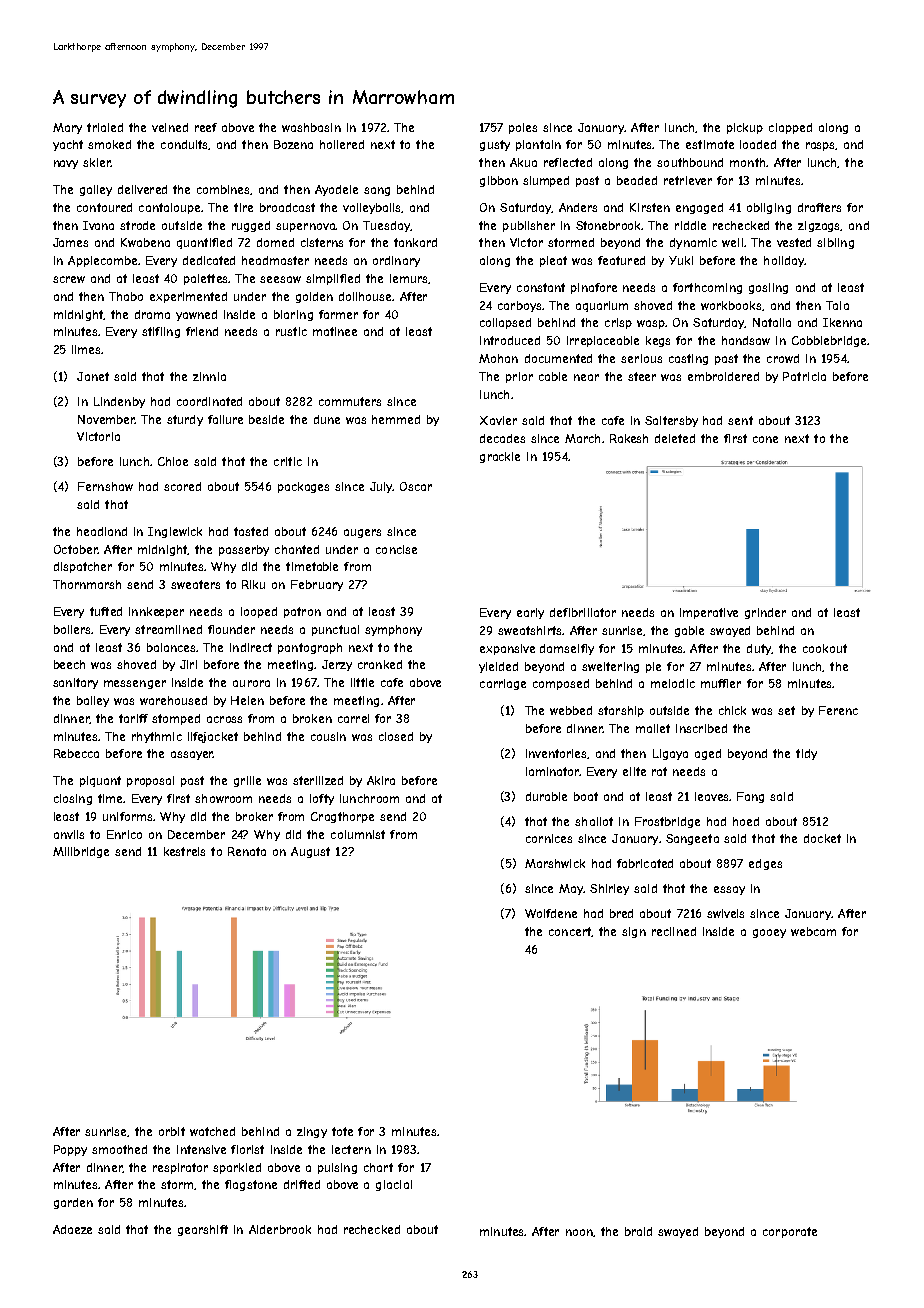 Image resolution: width=924 pixels, height=1308 pixels. What do you see at coordinates (837, 305) in the screenshot?
I see `Tala` at bounding box center [837, 305].
